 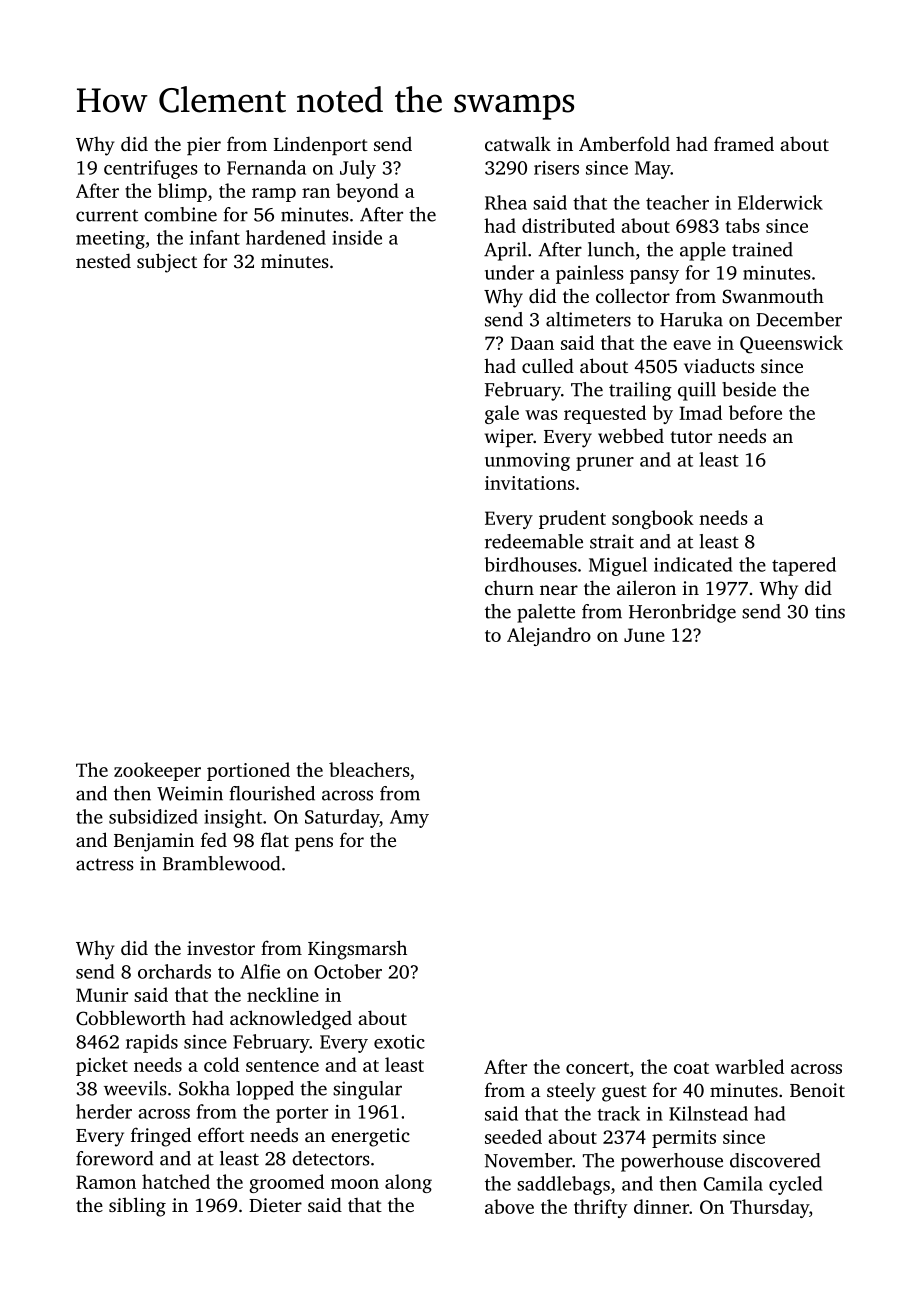 I want to click on Sokha, so click(x=204, y=1088).
